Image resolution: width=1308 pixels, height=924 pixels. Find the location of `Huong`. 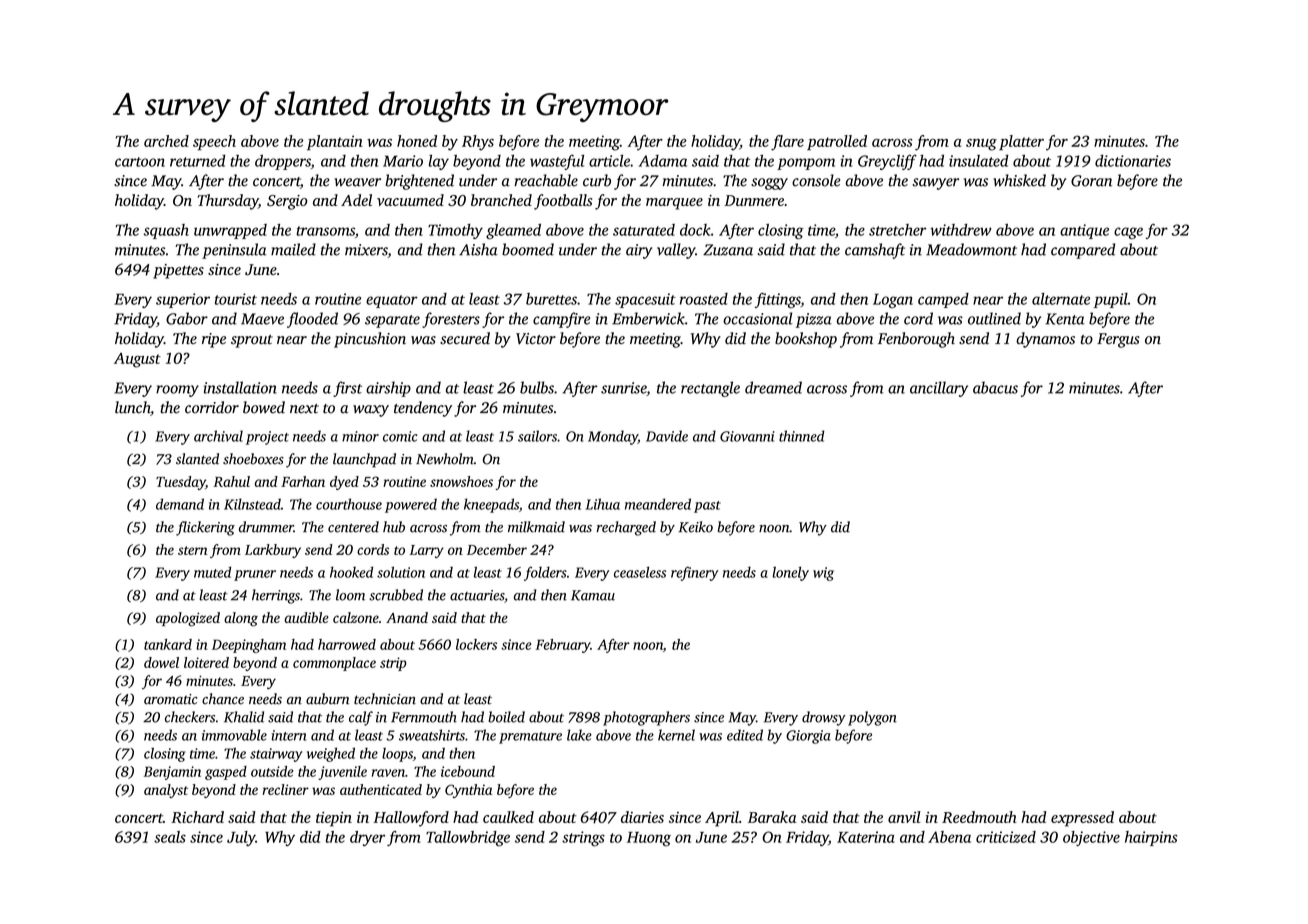

Huong is located at coordinates (649, 839).
